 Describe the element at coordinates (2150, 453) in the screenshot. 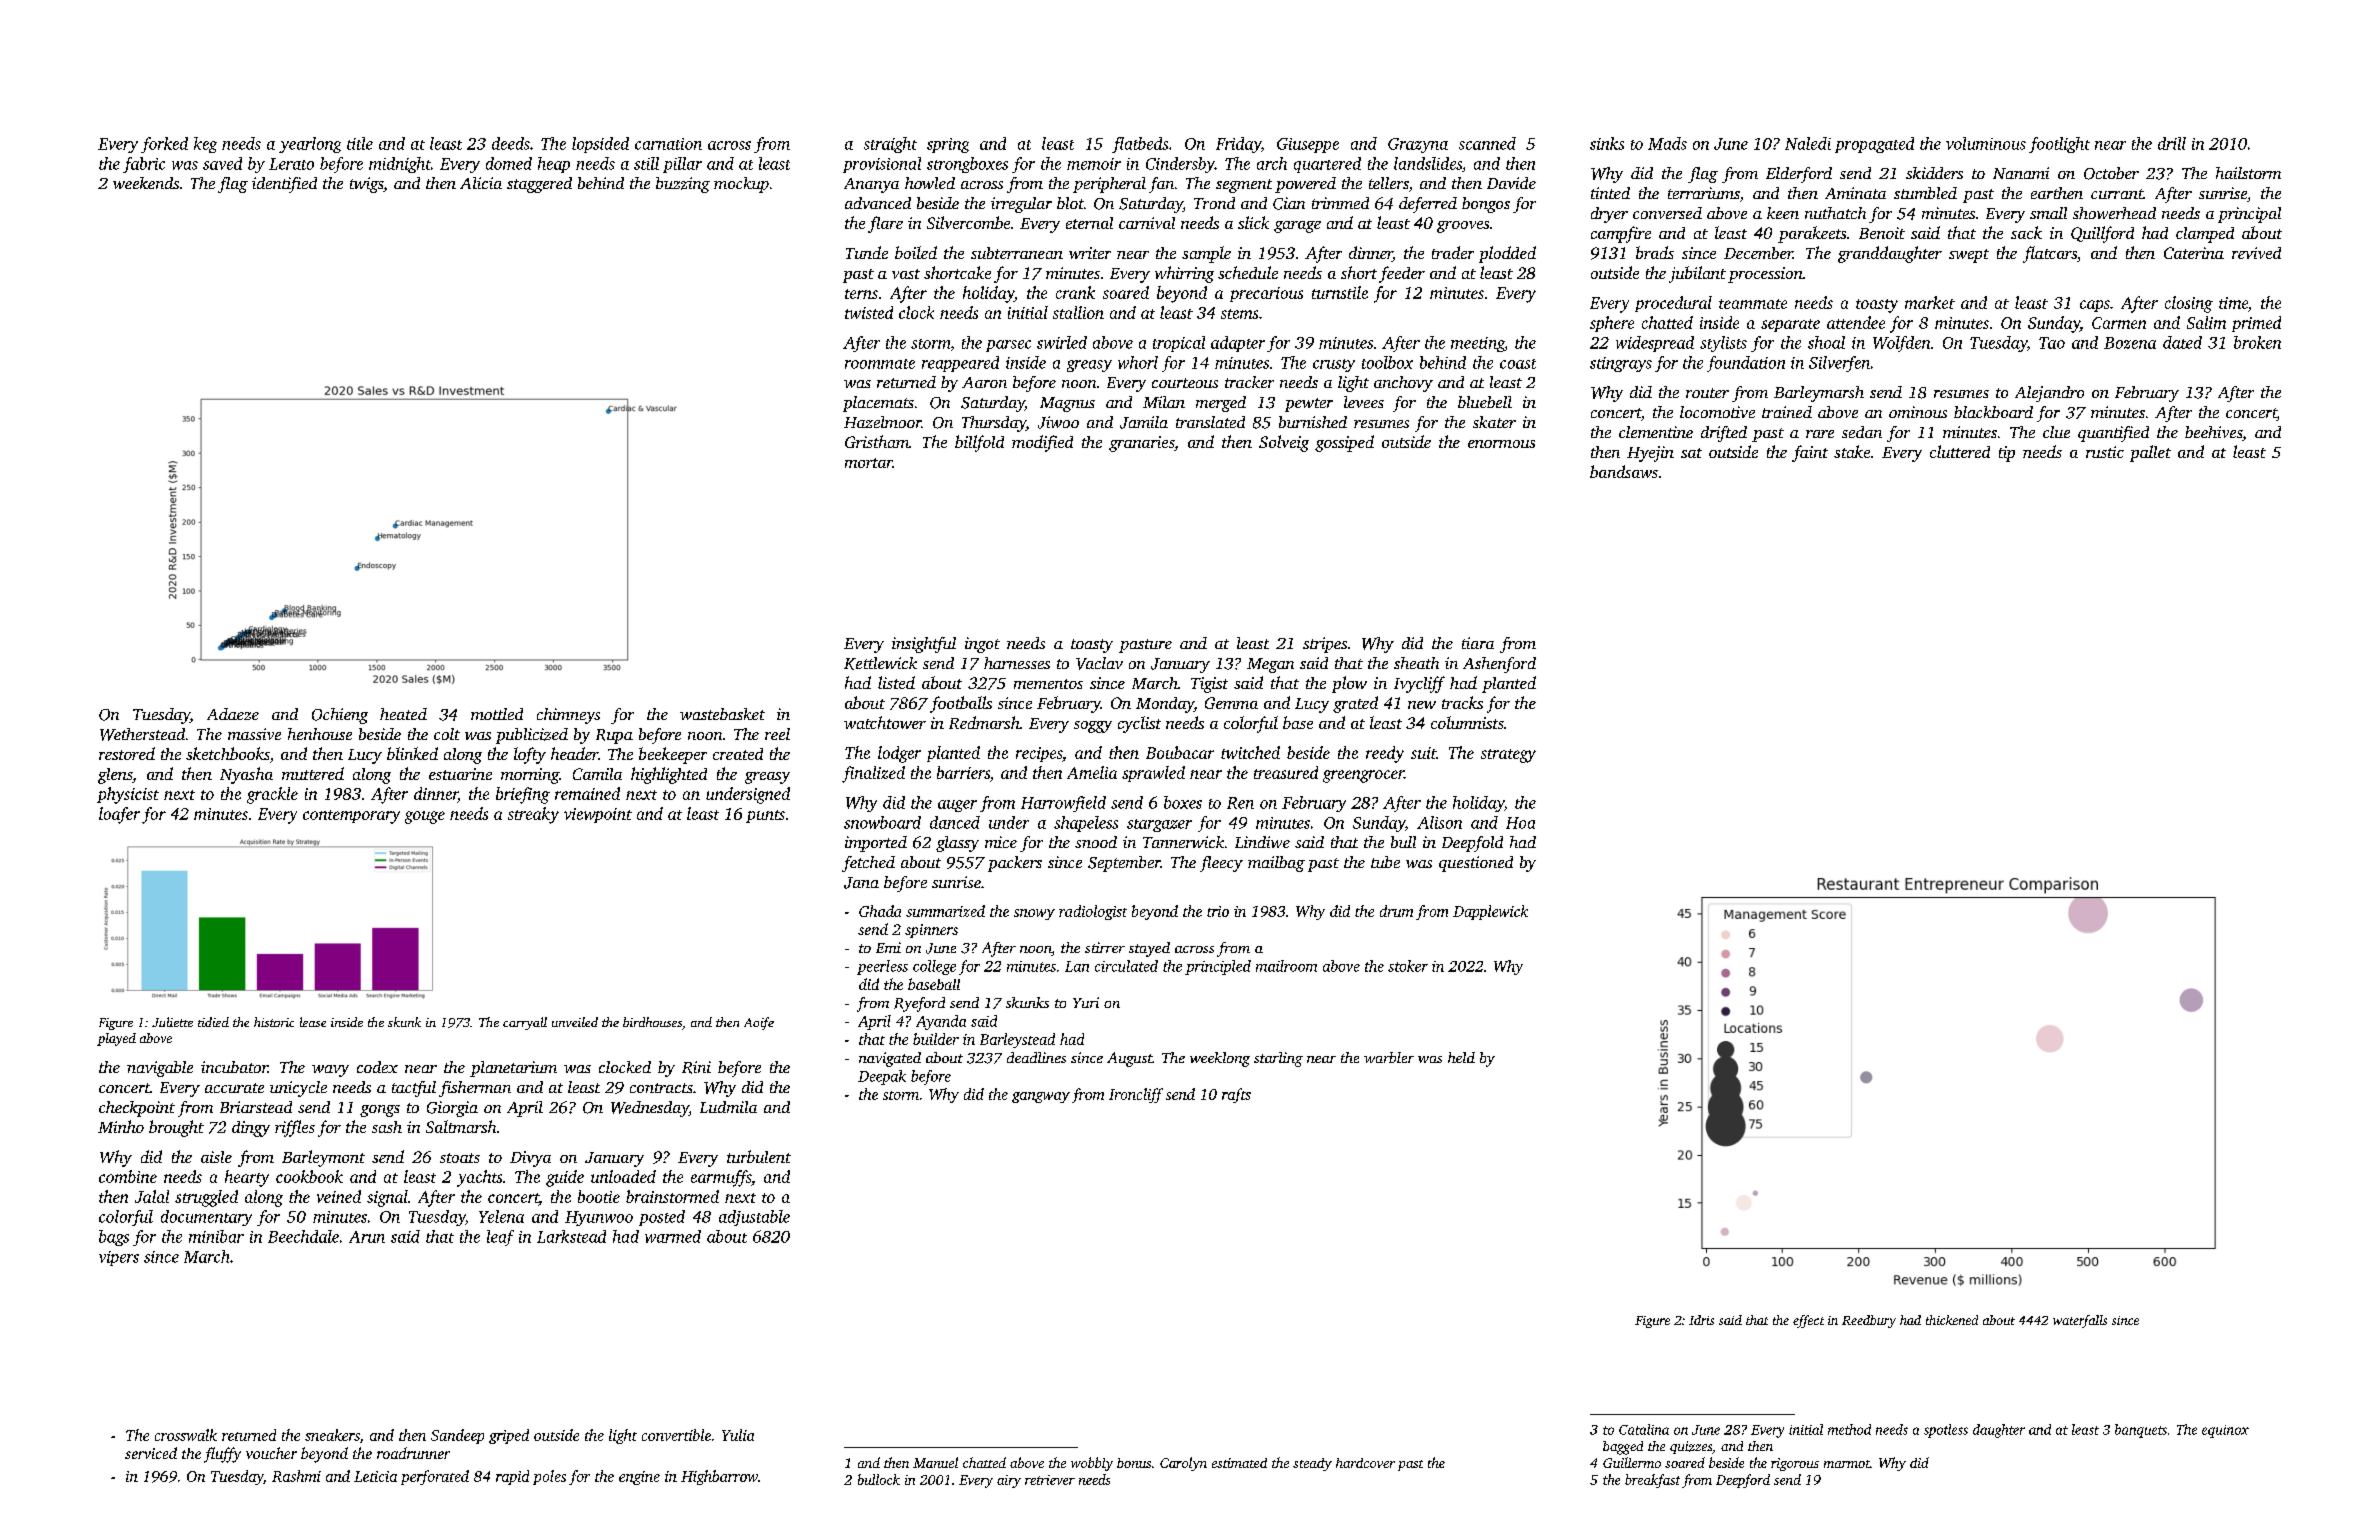

I see `pallet` at that location.
